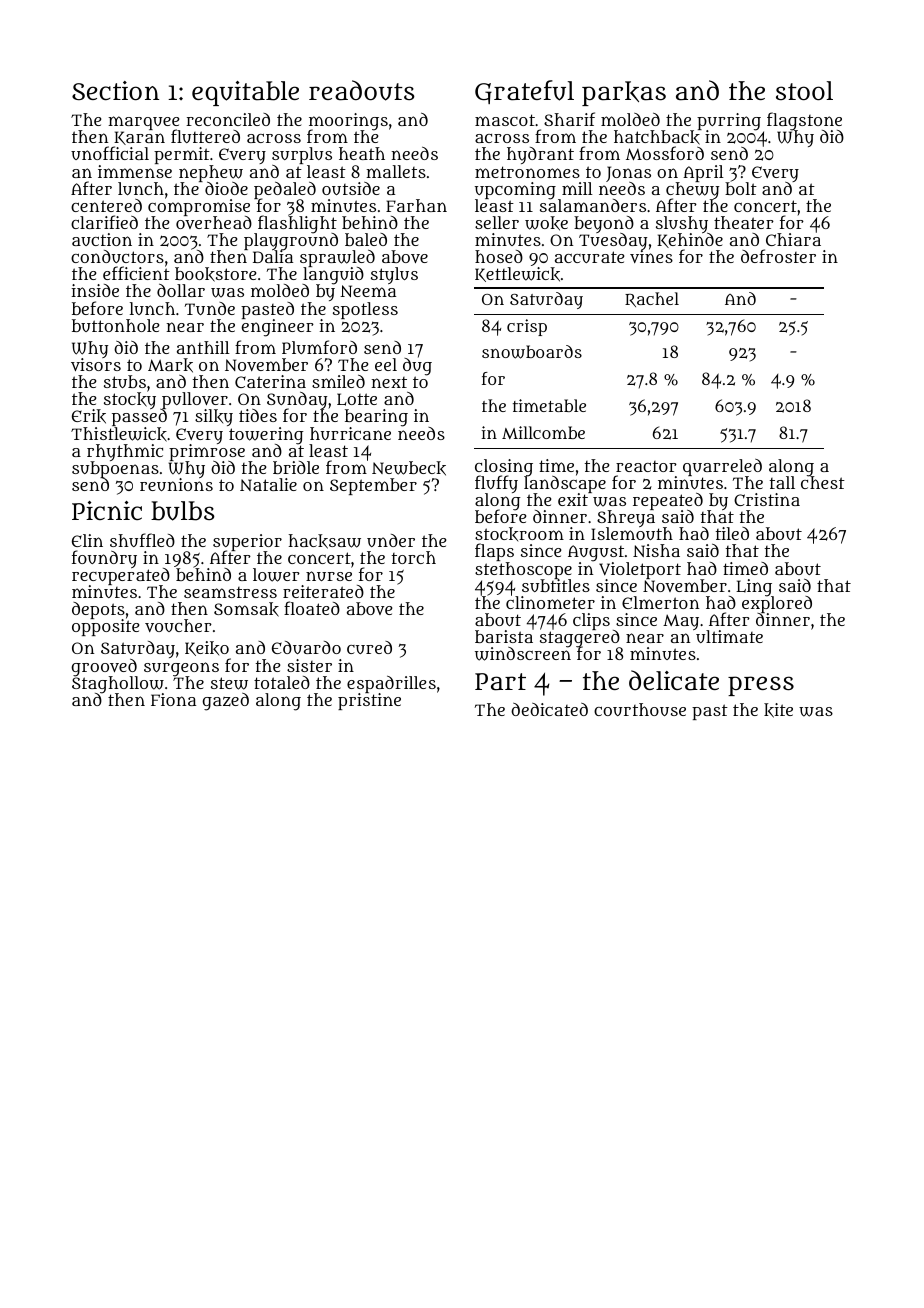 The image size is (924, 1308). Describe the element at coordinates (532, 352) in the screenshot. I see `snowboards` at that location.
